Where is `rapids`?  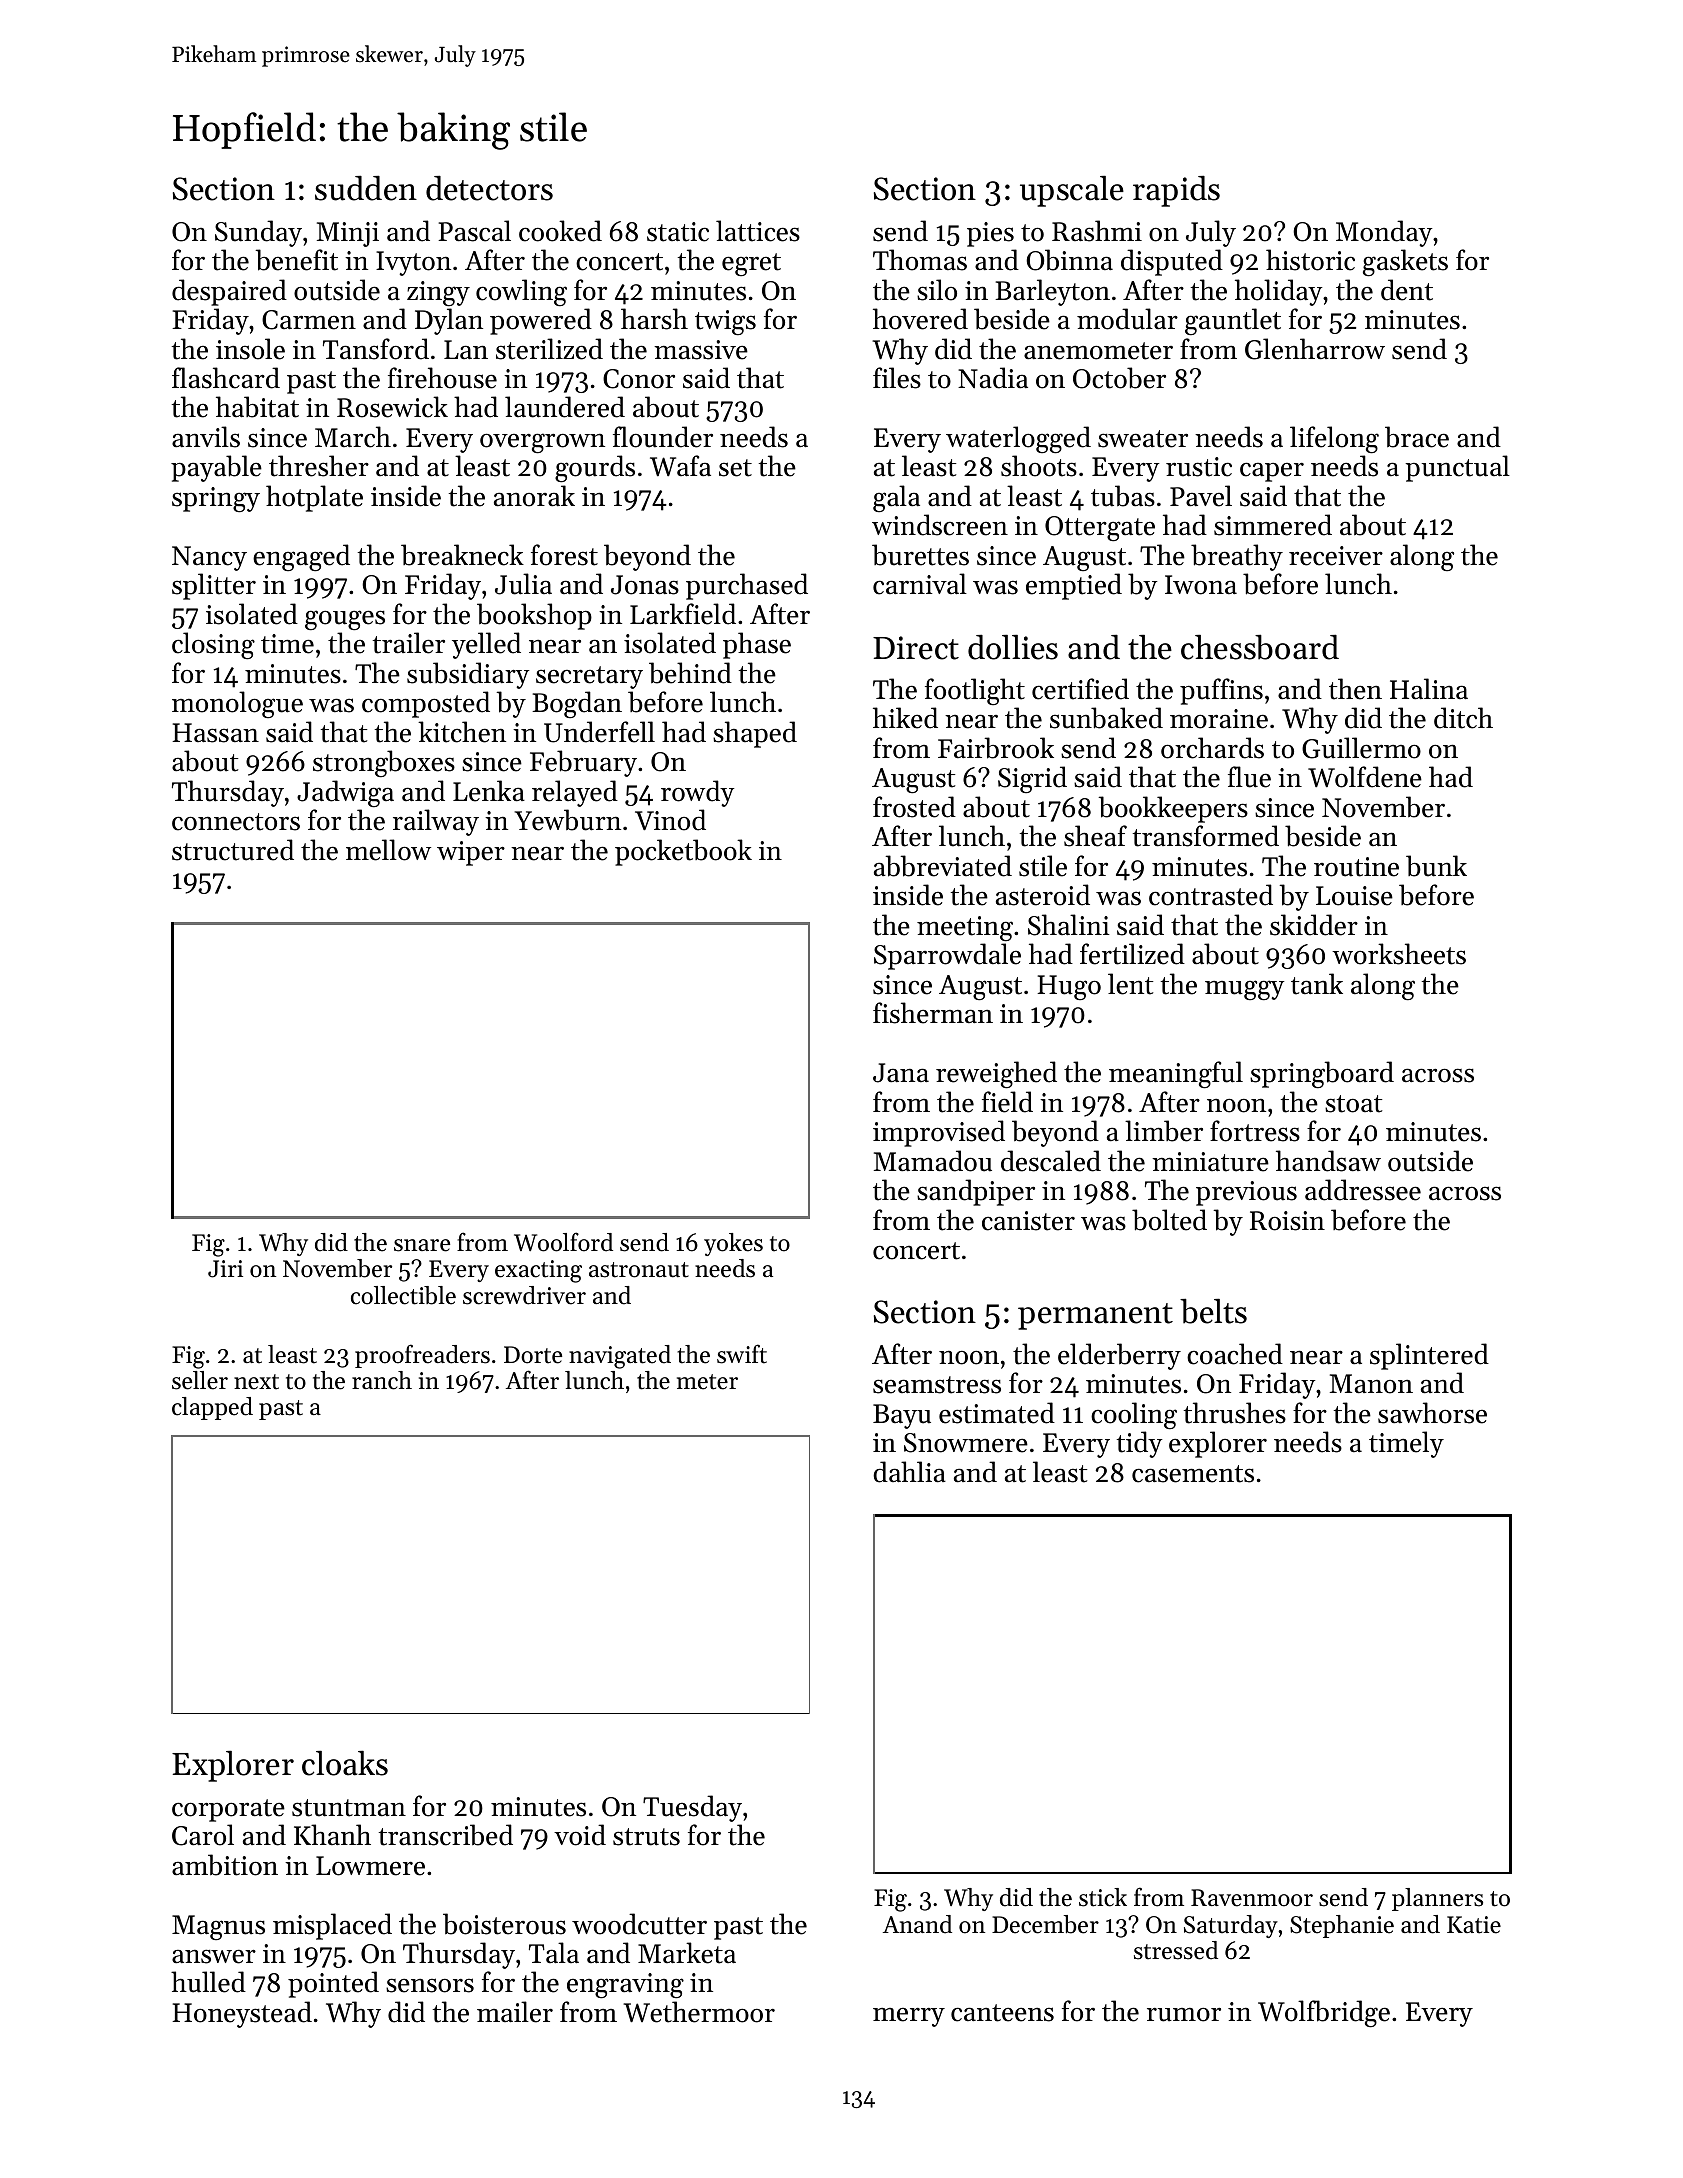 rapids is located at coordinates (1176, 191).
